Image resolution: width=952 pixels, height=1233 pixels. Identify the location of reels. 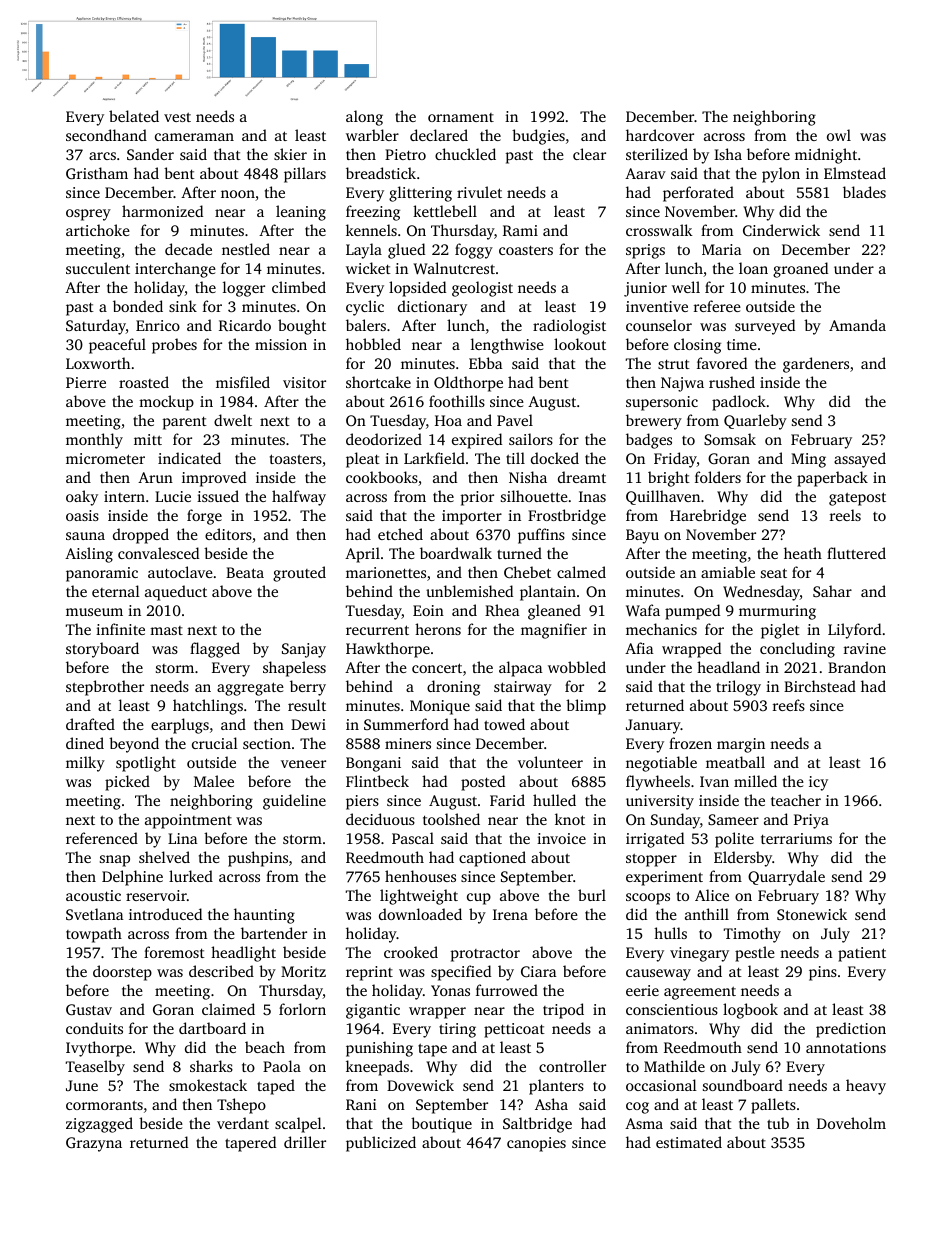
(845, 515).
